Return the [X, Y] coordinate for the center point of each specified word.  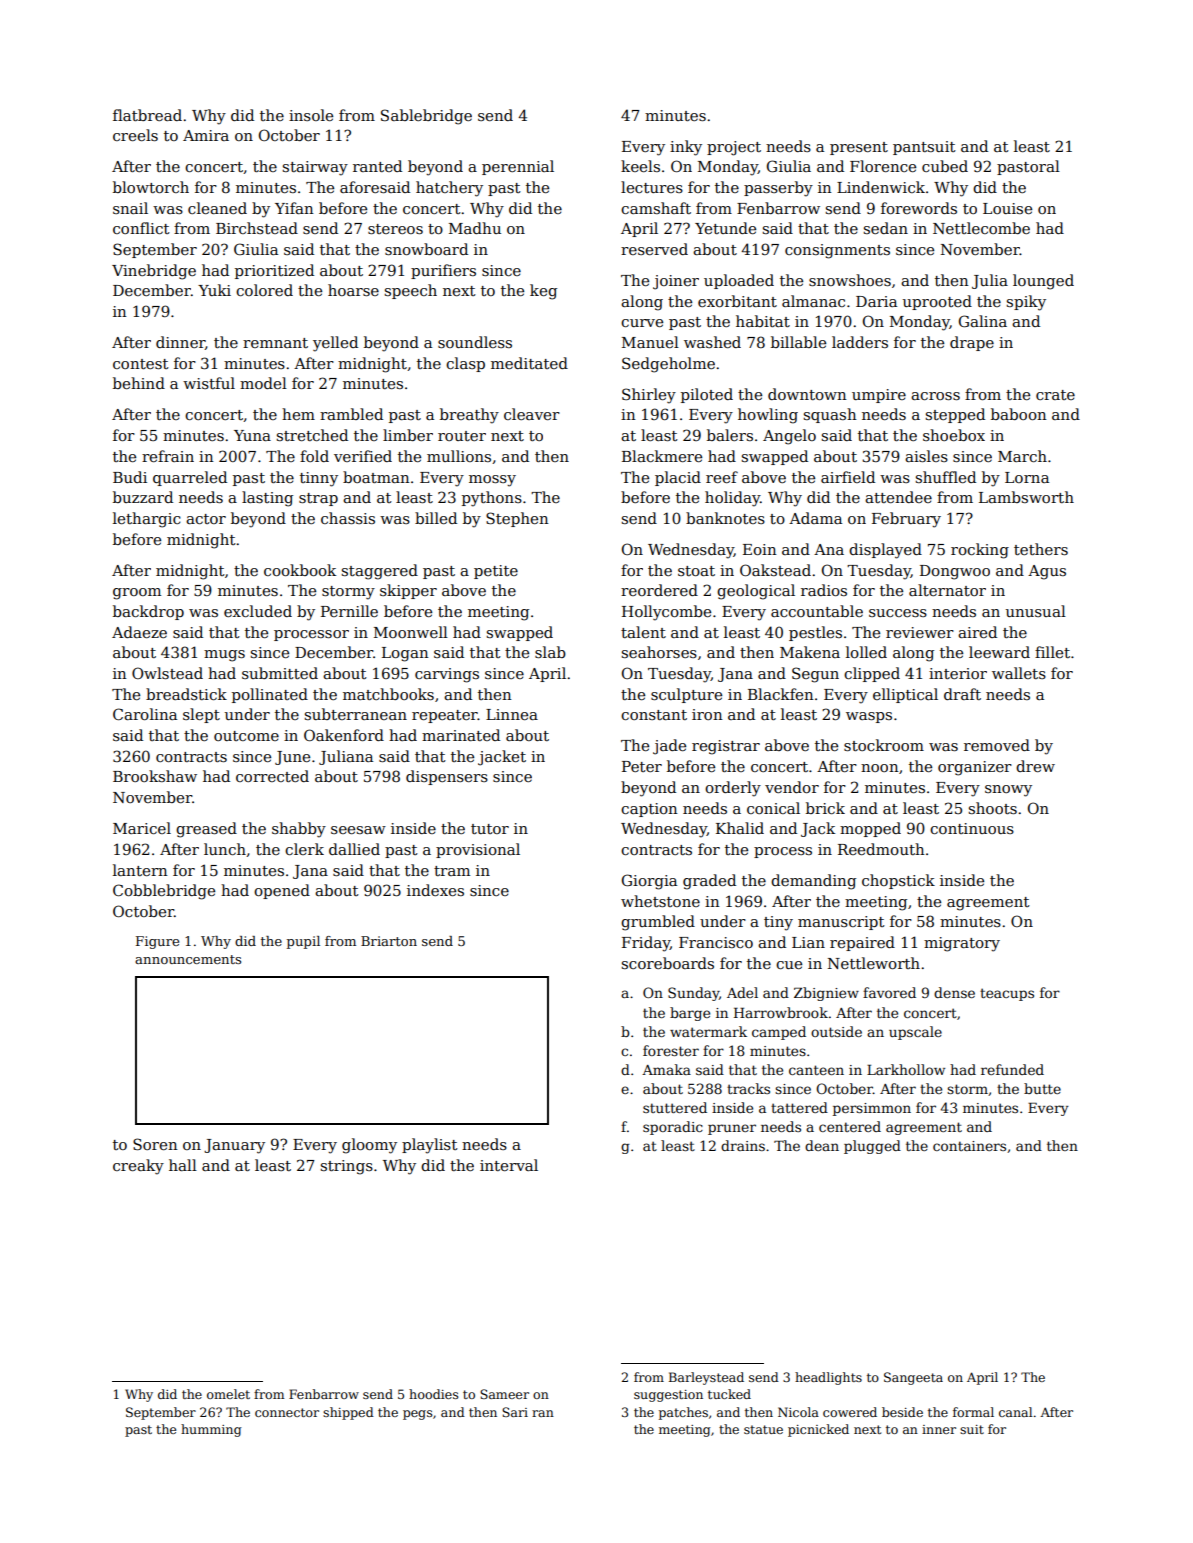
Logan [405, 654]
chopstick [898, 881]
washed [712, 342]
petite [496, 572]
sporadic [673, 1128]
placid [678, 478]
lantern [140, 870]
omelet [228, 1394]
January [234, 1146]
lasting [267, 499]
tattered [799, 1107]
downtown [807, 394]
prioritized [274, 271]
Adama [815, 518]
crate [1055, 395]
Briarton [389, 941]
